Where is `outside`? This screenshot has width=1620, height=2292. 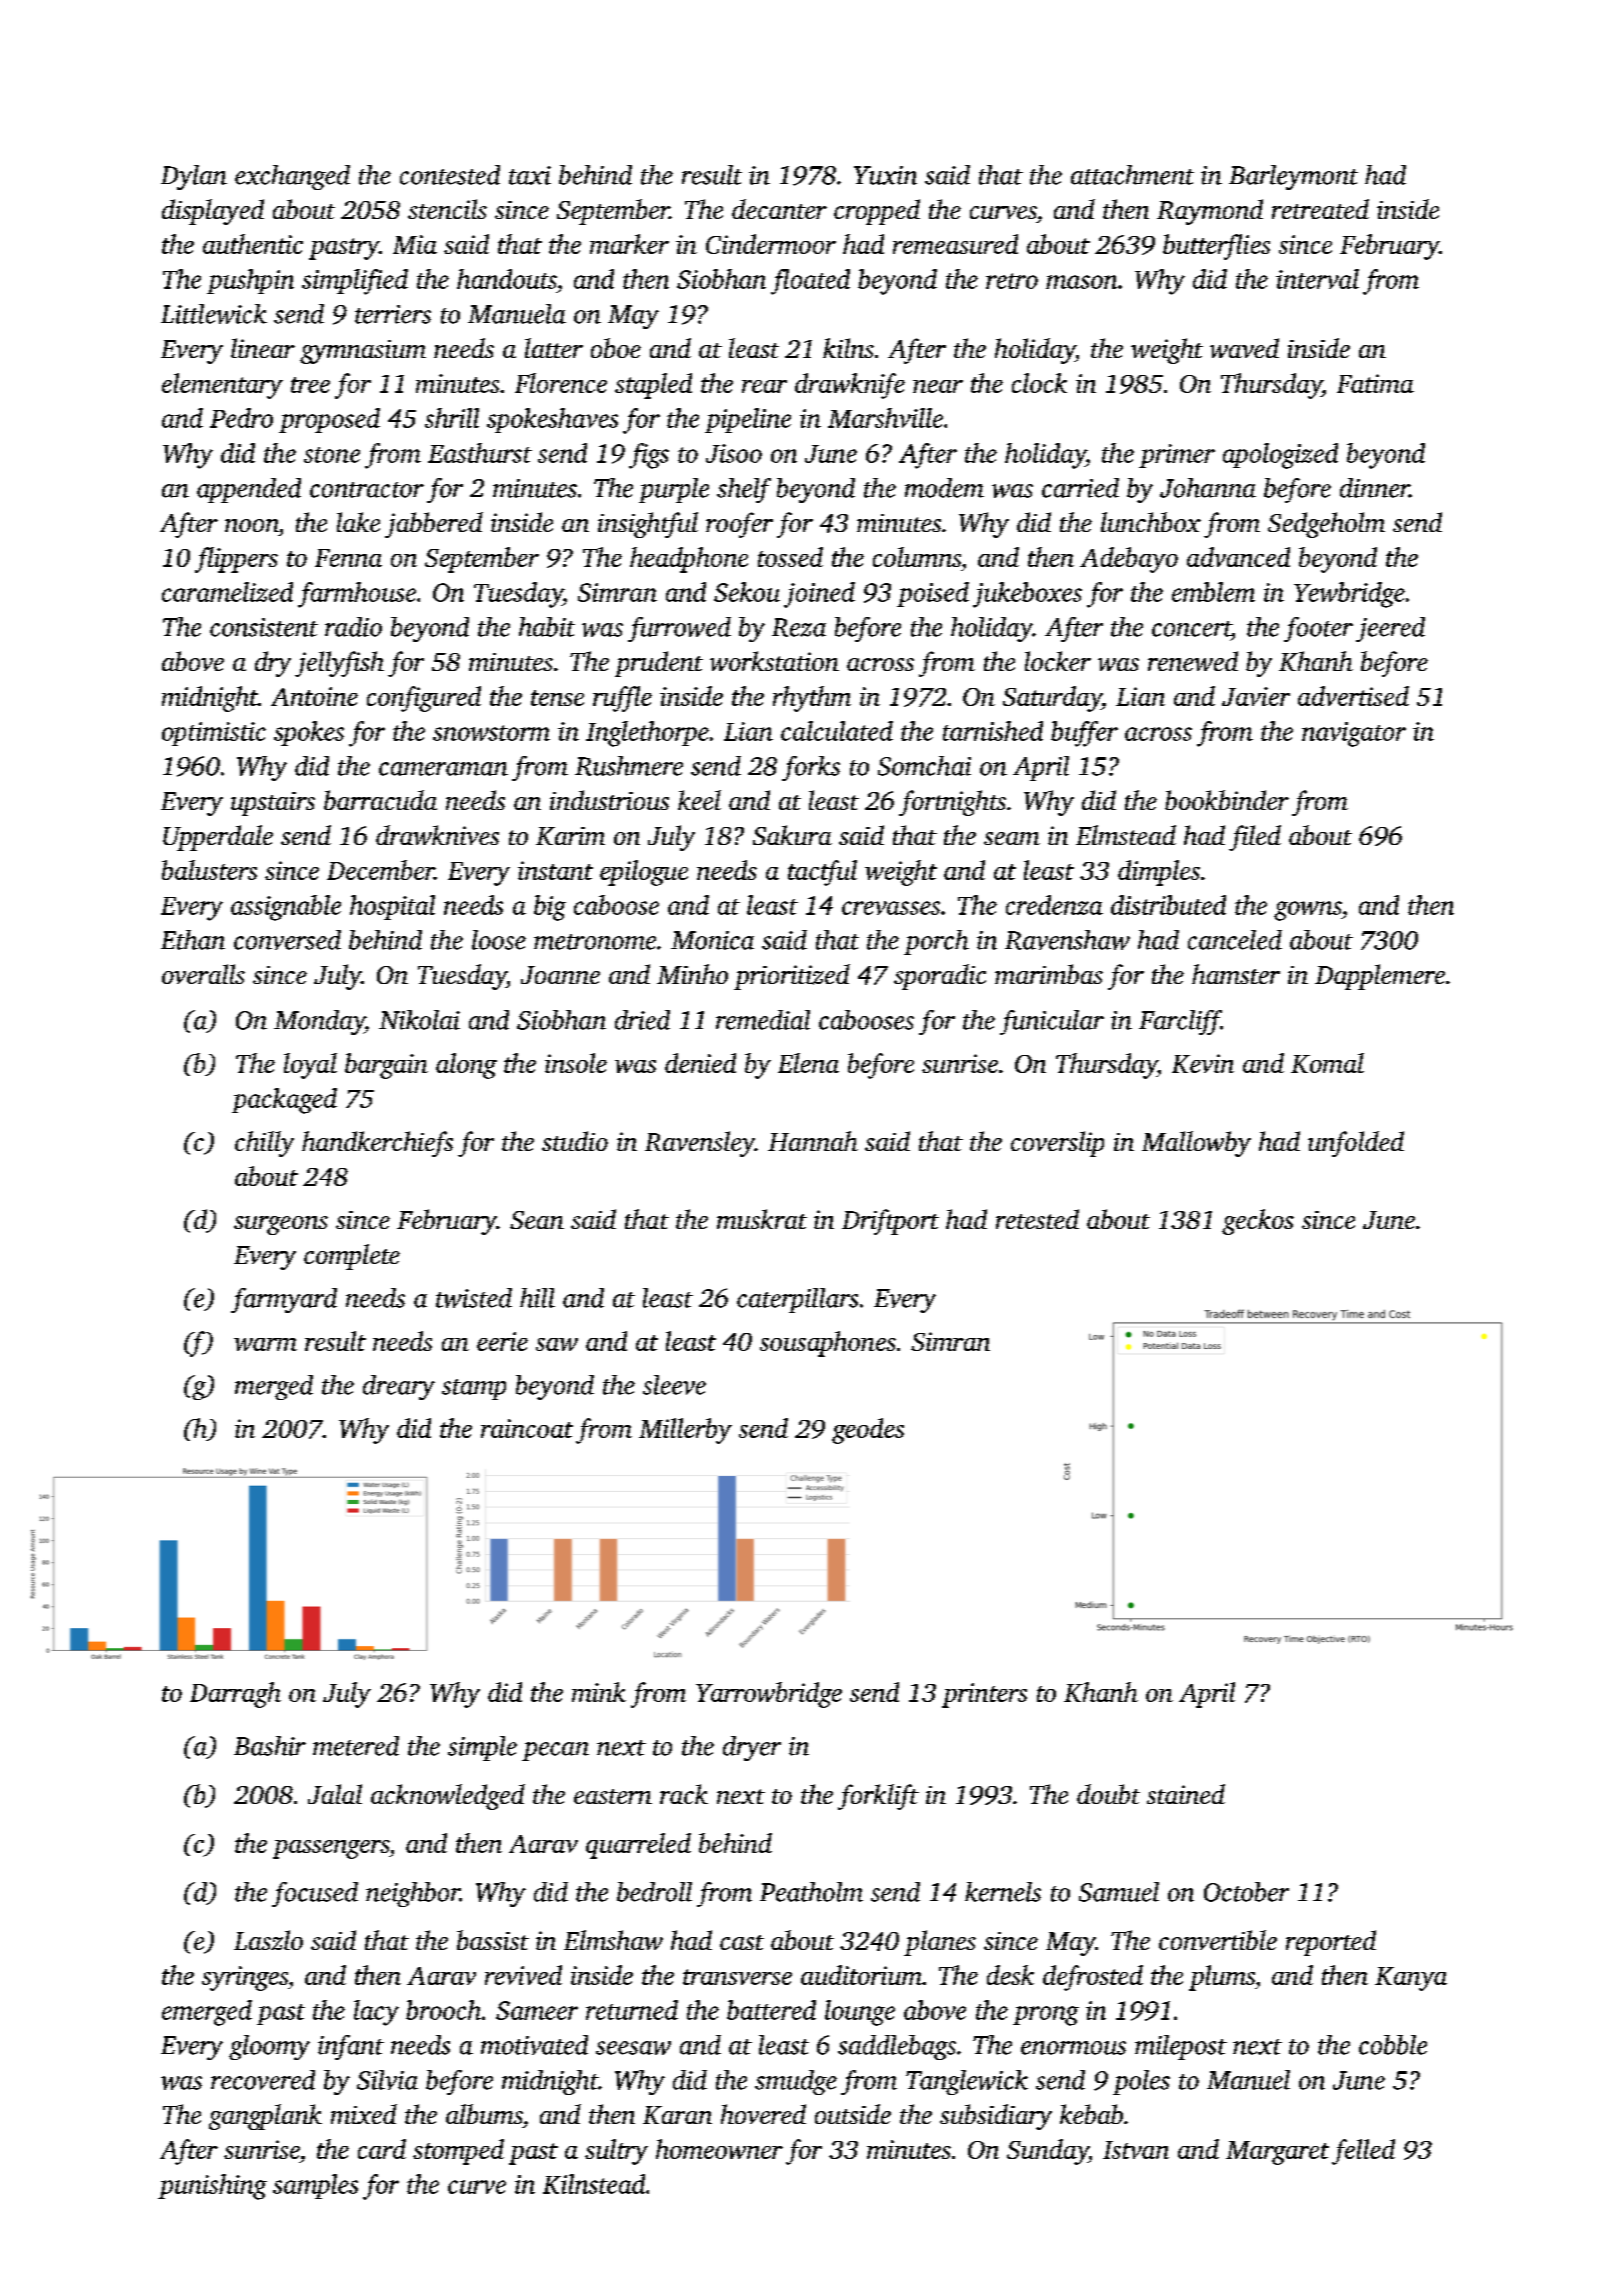 outside is located at coordinates (853, 2114).
